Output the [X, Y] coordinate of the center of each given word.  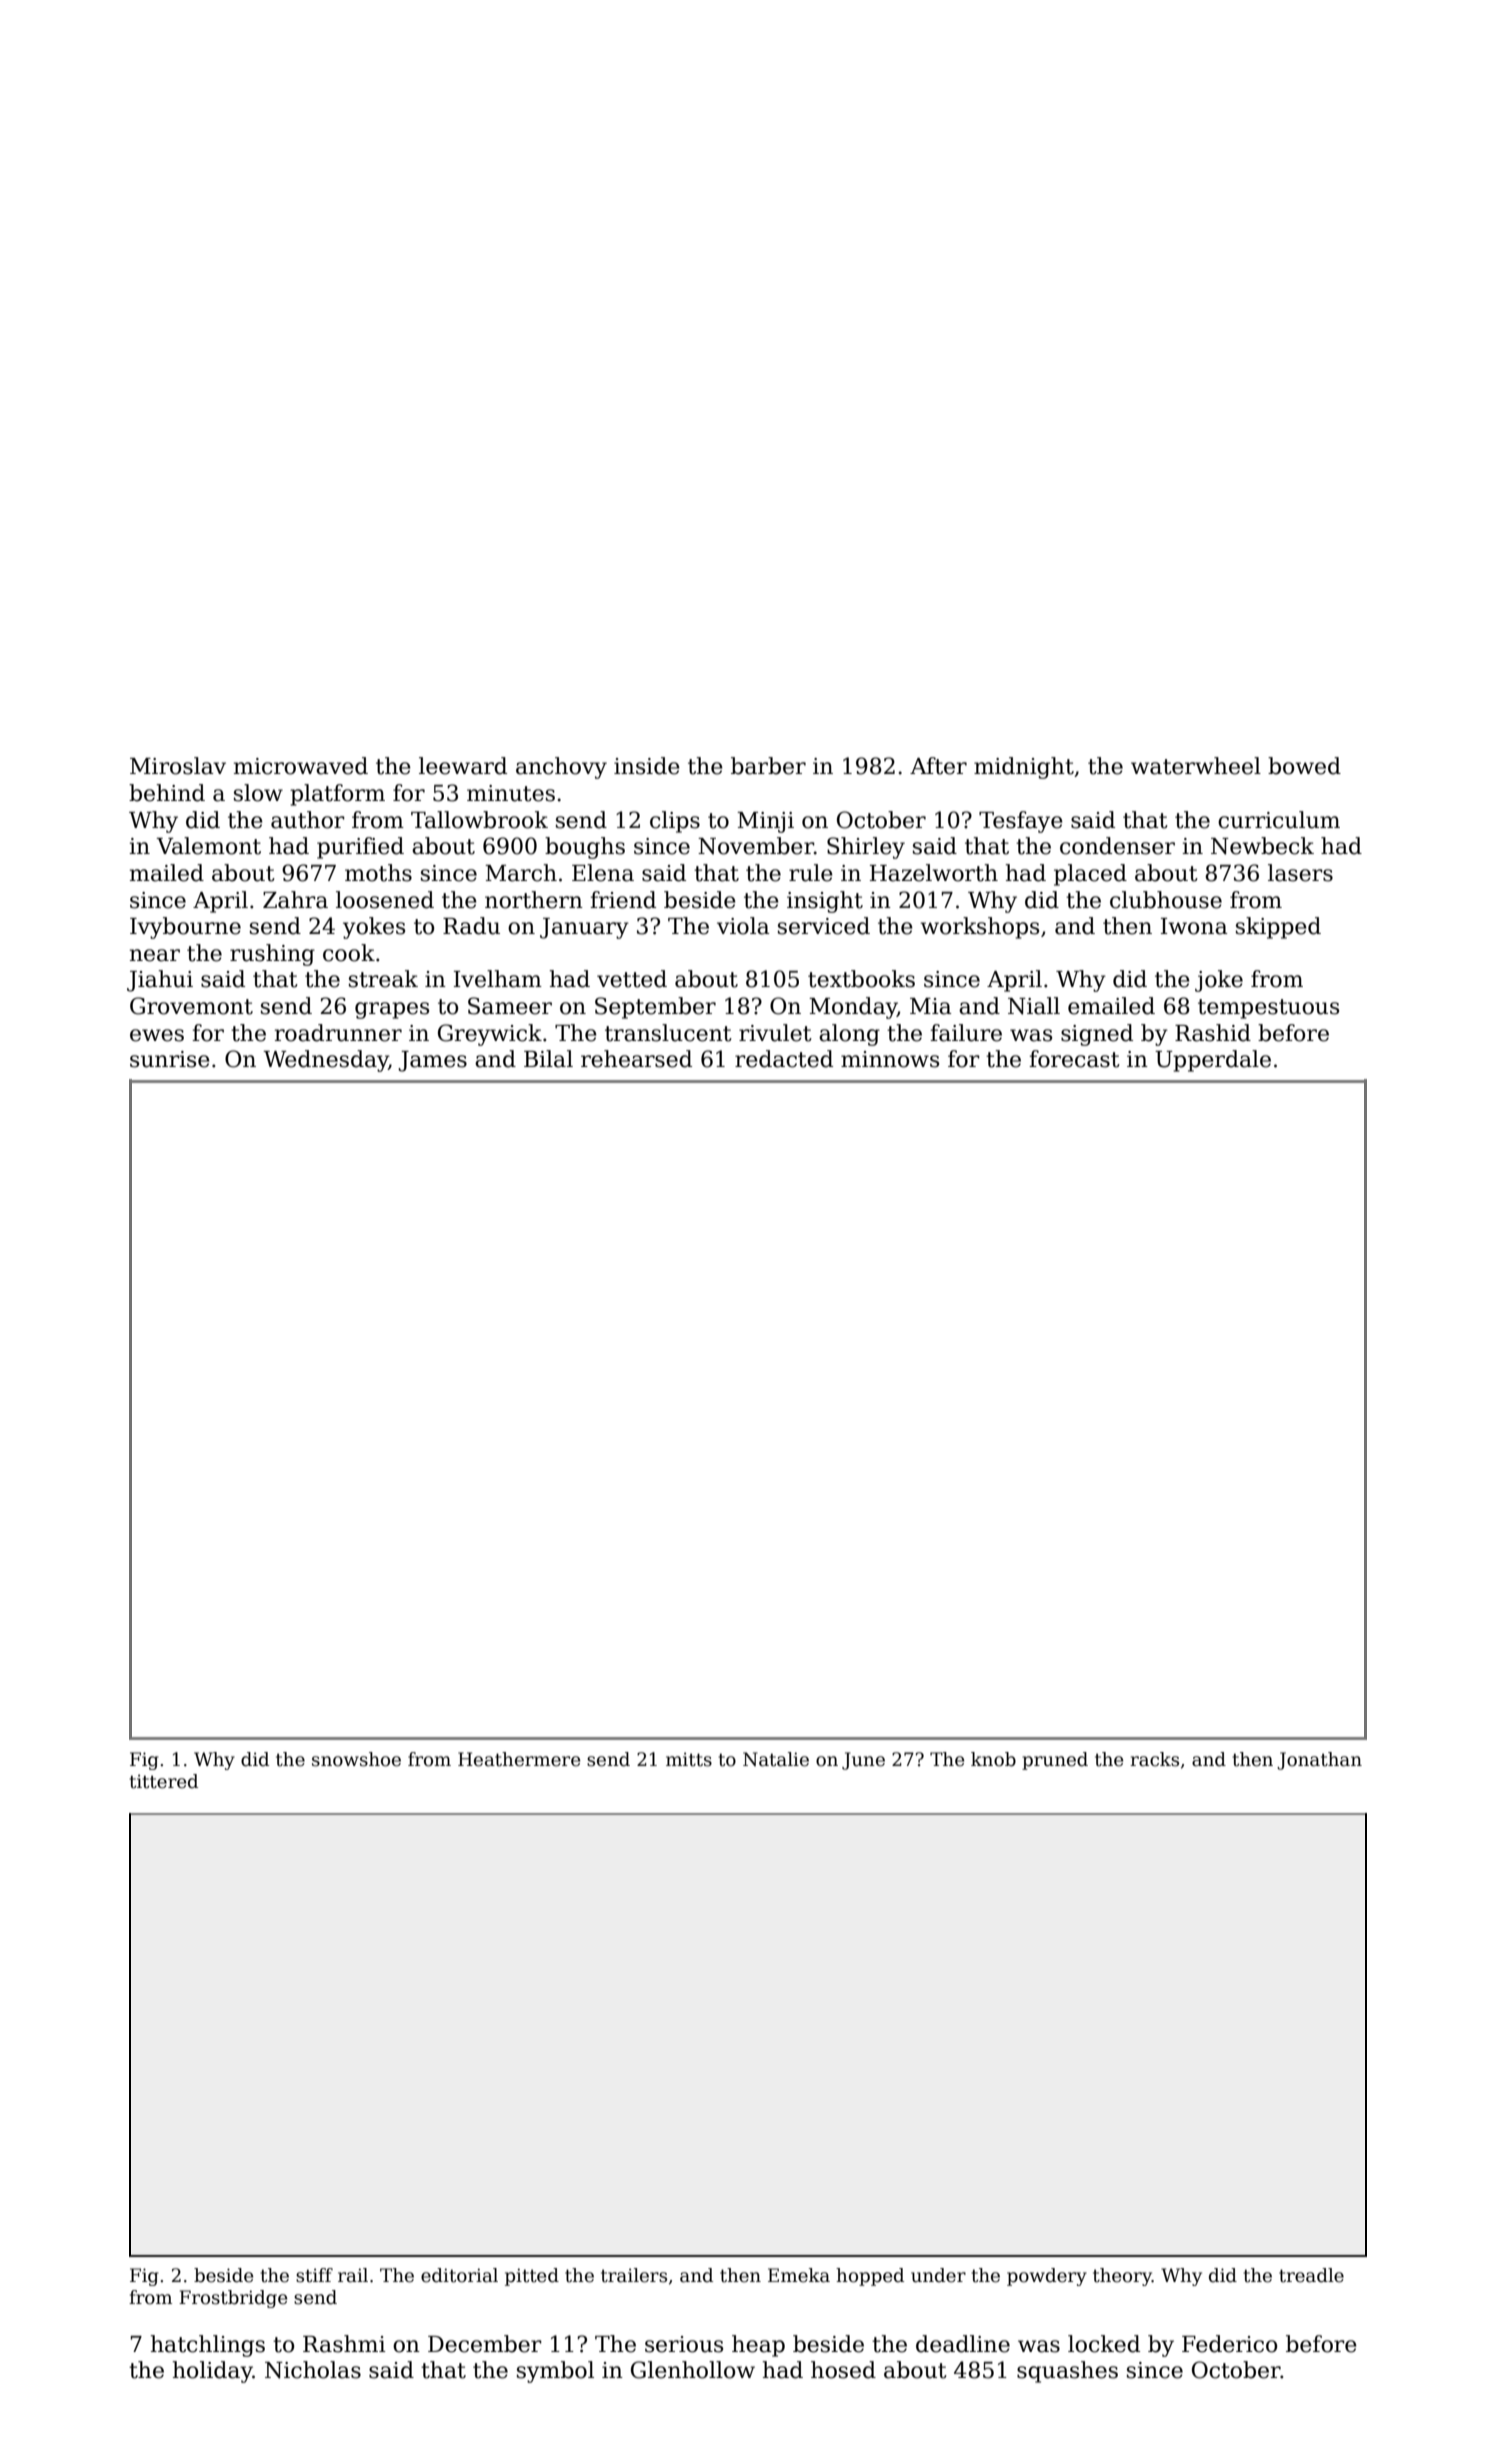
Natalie [776, 1759]
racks [1154, 1759]
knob [993, 1759]
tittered [164, 1781]
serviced [824, 926]
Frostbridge [233, 2299]
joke [1219, 981]
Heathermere [519, 1759]
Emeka [799, 2275]
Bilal [548, 1059]
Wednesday [326, 1061]
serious [684, 2344]
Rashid [1213, 1033]
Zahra [295, 900]
